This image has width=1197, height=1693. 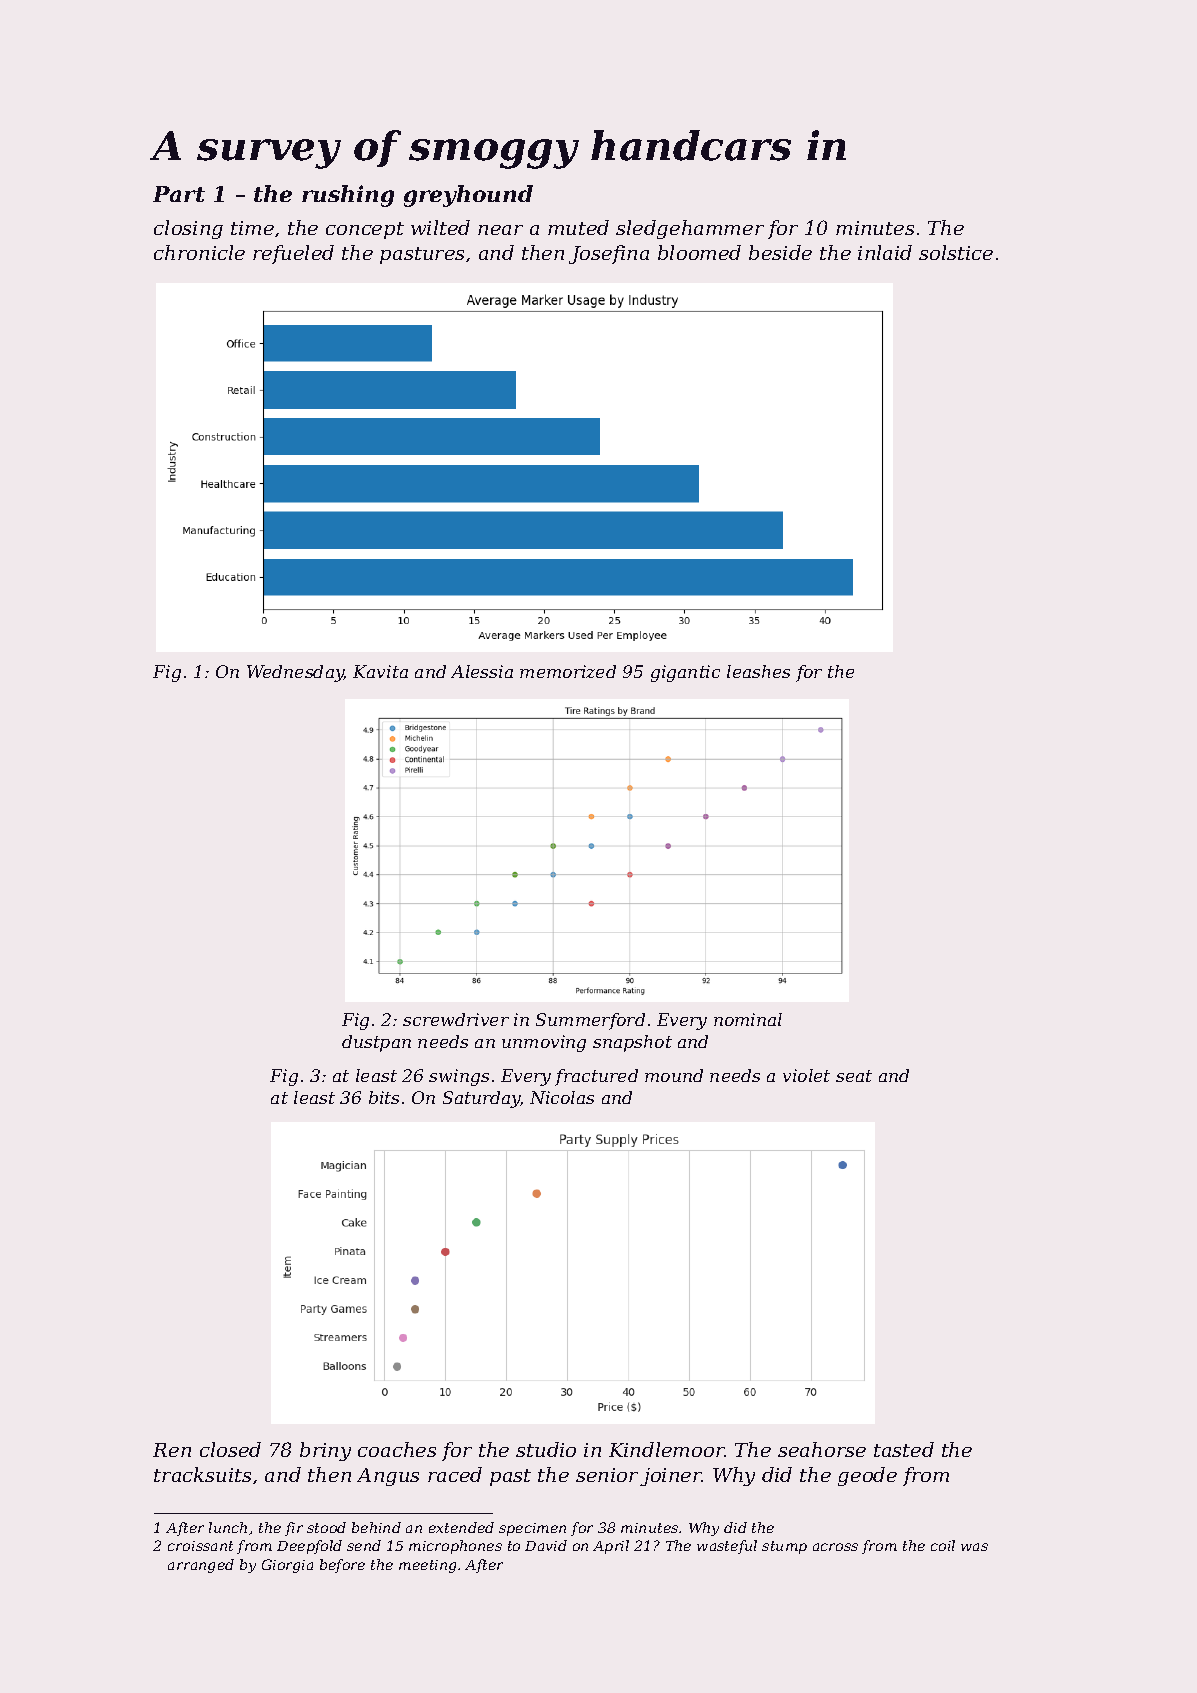 I want to click on bits, so click(x=384, y=1097).
